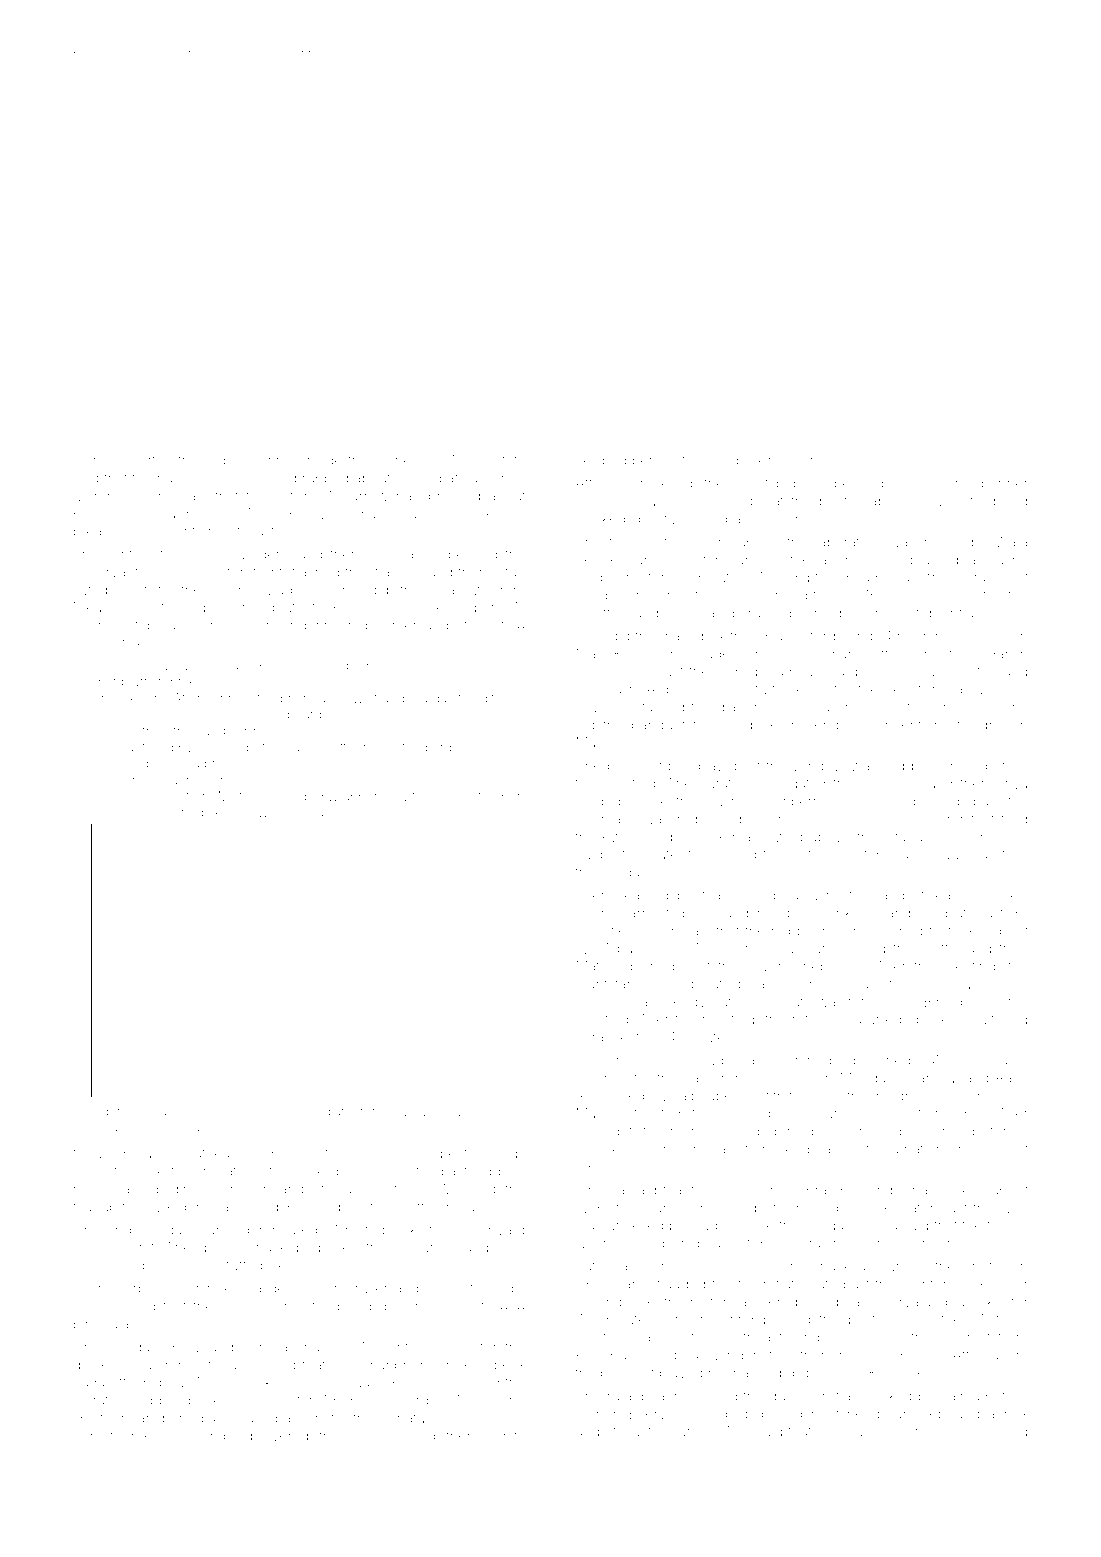 This screenshot has height=1557, width=1101. I want to click on powered, so click(279, 1437).
